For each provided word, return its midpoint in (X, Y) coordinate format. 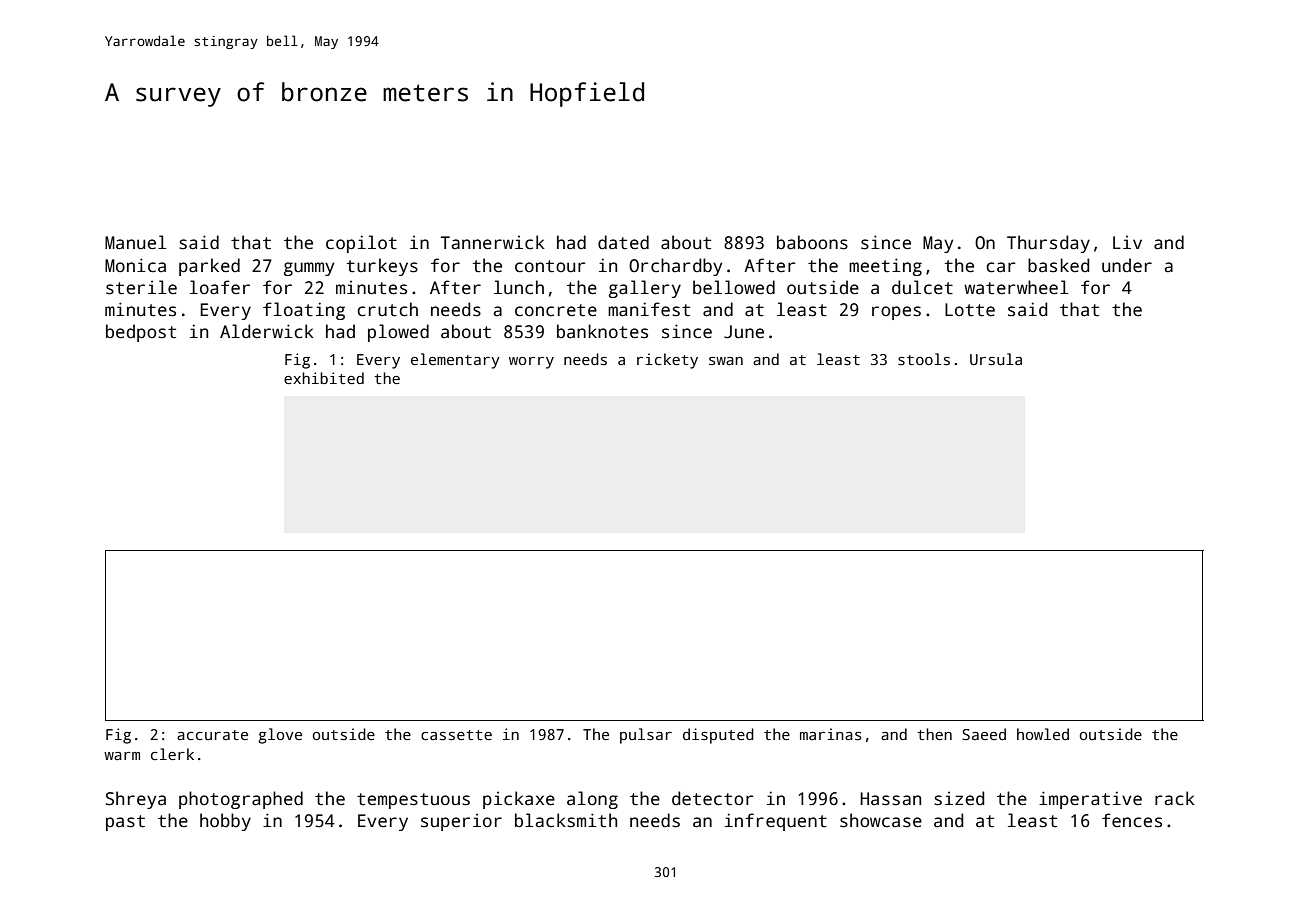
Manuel (135, 242)
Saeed (984, 734)
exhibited (324, 378)
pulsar (646, 736)
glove (280, 736)
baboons (812, 242)
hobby (225, 822)
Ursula (996, 359)
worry (531, 363)
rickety (667, 361)
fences (1132, 820)
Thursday (1048, 244)
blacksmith (566, 820)
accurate (212, 735)
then (934, 734)
